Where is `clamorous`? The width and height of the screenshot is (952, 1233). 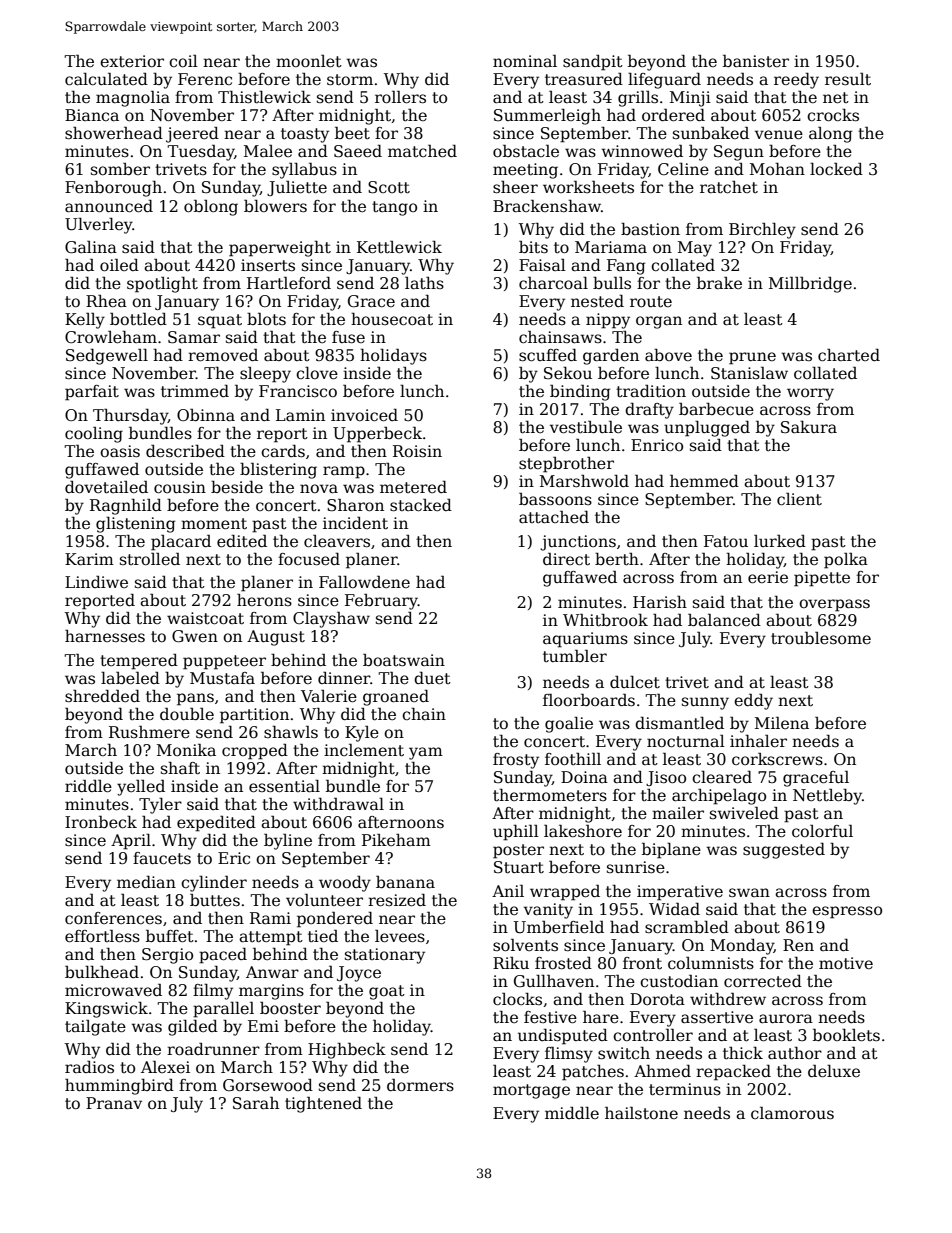
clamorous is located at coordinates (792, 1113).
